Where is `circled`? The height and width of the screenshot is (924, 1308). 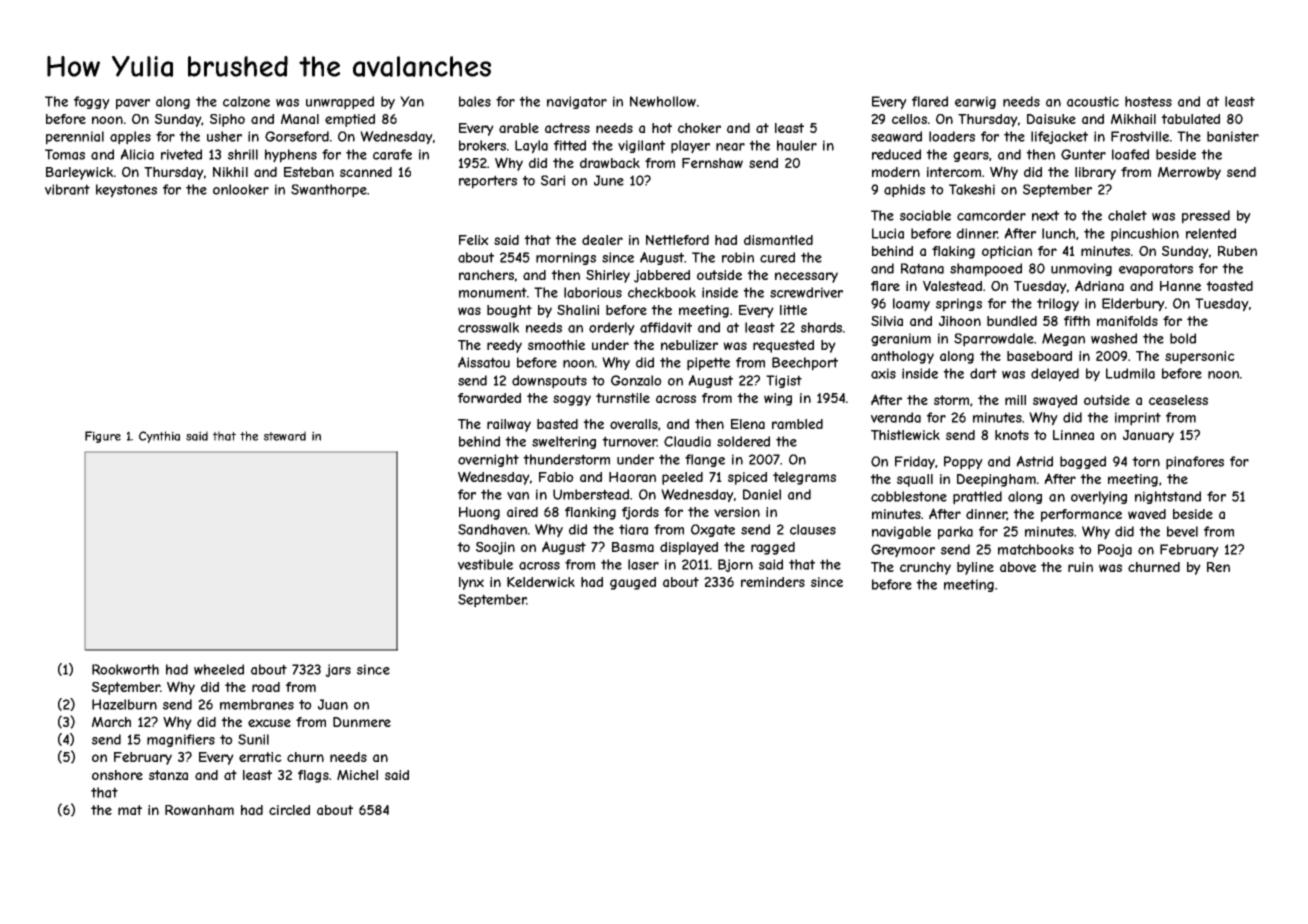 circled is located at coordinates (289, 810).
